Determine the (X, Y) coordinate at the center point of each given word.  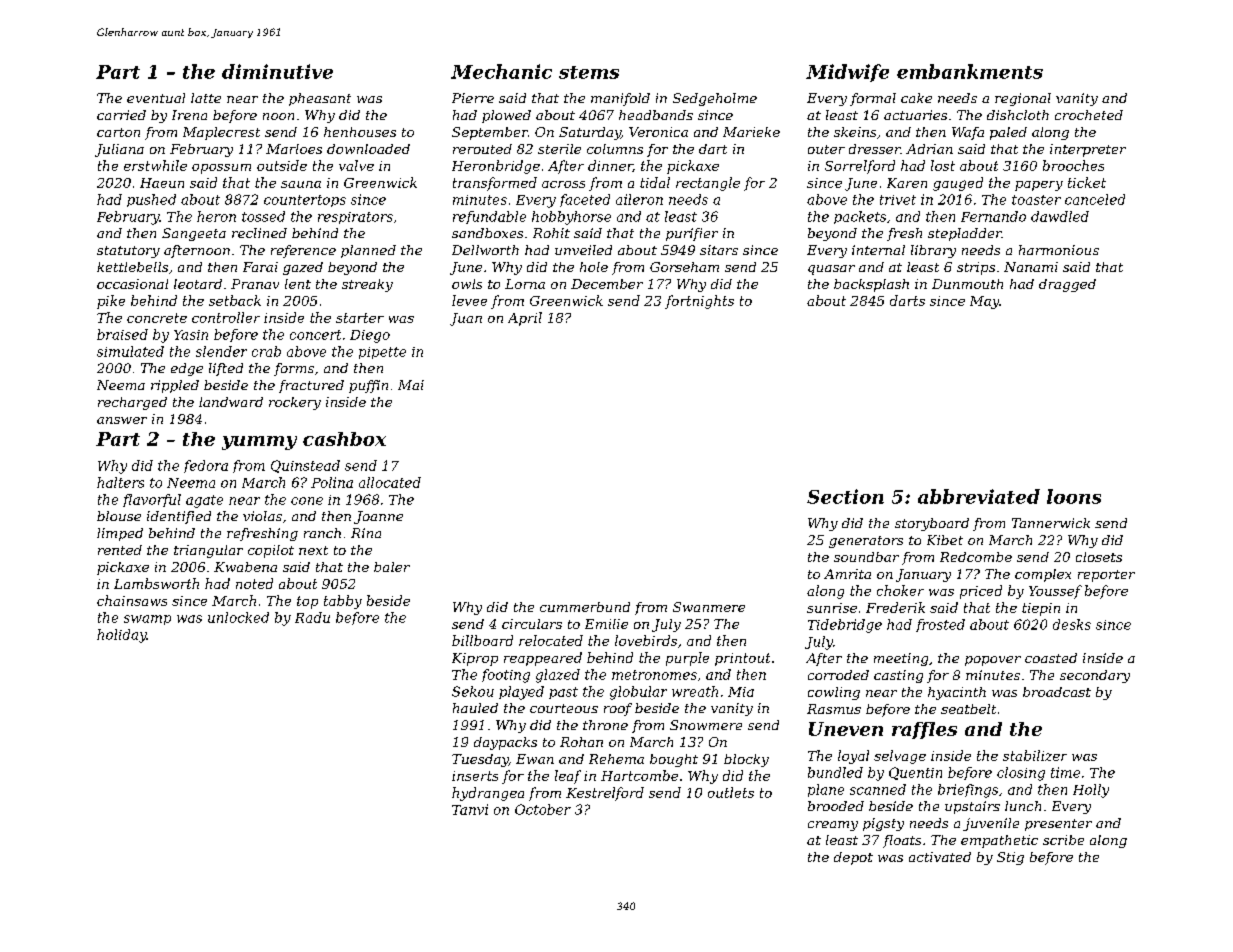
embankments (970, 71)
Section (845, 496)
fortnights (699, 302)
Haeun (162, 183)
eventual (156, 98)
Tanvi (470, 809)
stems (589, 72)
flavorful (152, 500)
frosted (940, 625)
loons (1074, 496)
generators (866, 542)
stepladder (965, 234)
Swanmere (709, 607)
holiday (122, 636)
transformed (495, 184)
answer (122, 420)
